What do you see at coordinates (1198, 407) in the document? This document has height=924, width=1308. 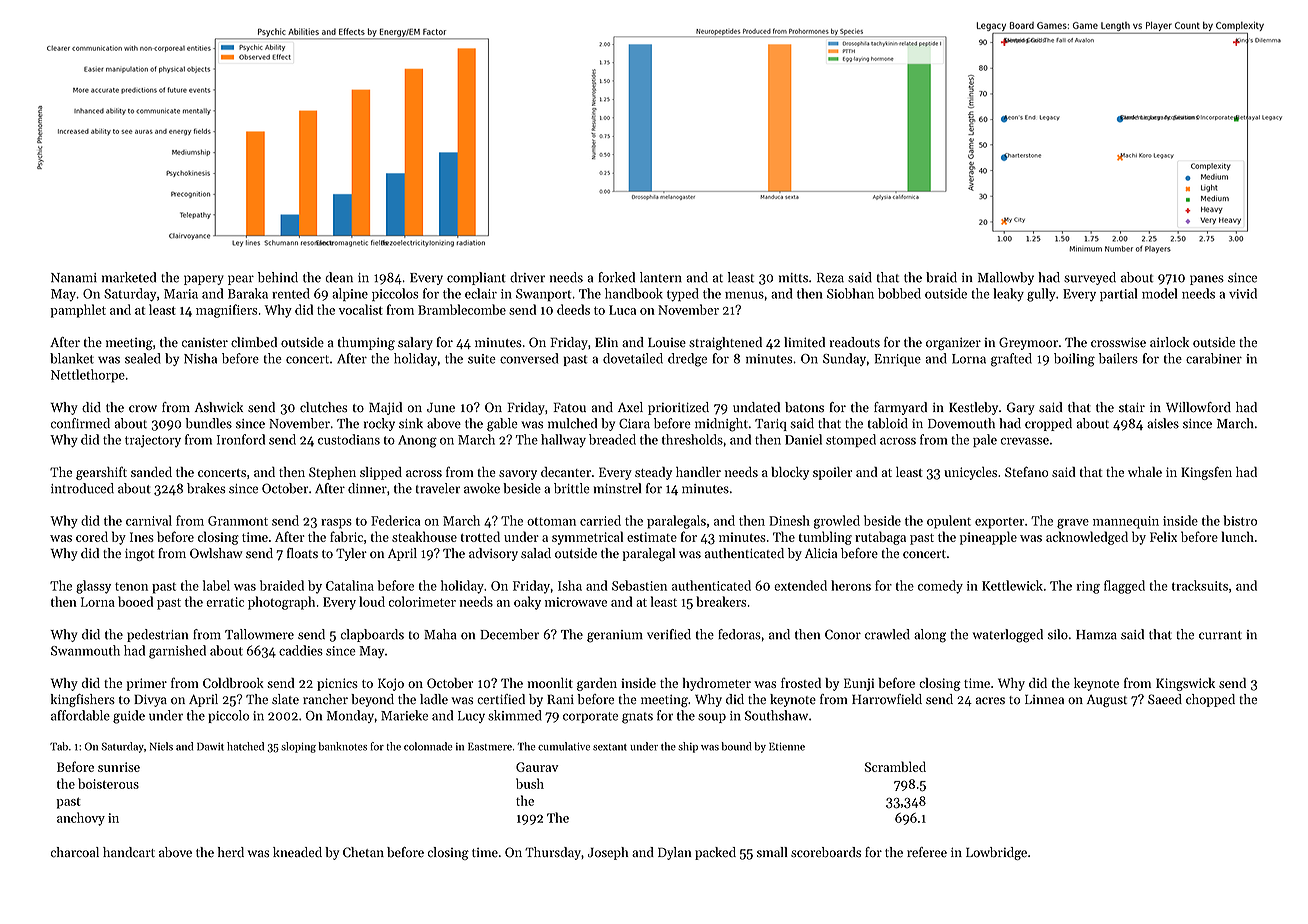 I see `Willowford` at bounding box center [1198, 407].
